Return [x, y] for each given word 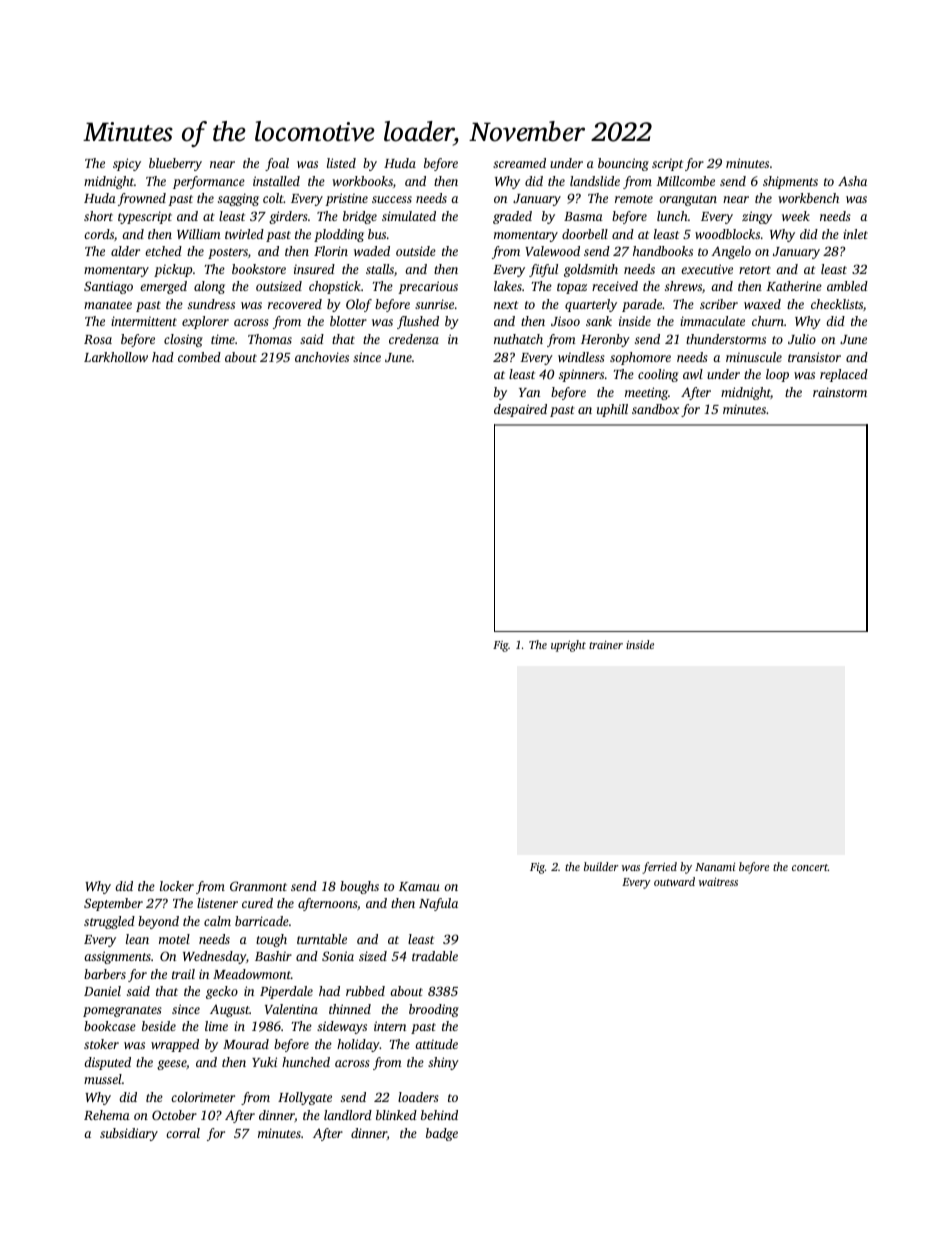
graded [512, 217]
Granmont [258, 886]
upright [568, 646]
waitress [718, 882]
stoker [101, 1044]
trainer [606, 645]
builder [601, 866]
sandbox [655, 409]
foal [277, 164]
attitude [436, 1044]
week [796, 216]
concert [810, 867]
